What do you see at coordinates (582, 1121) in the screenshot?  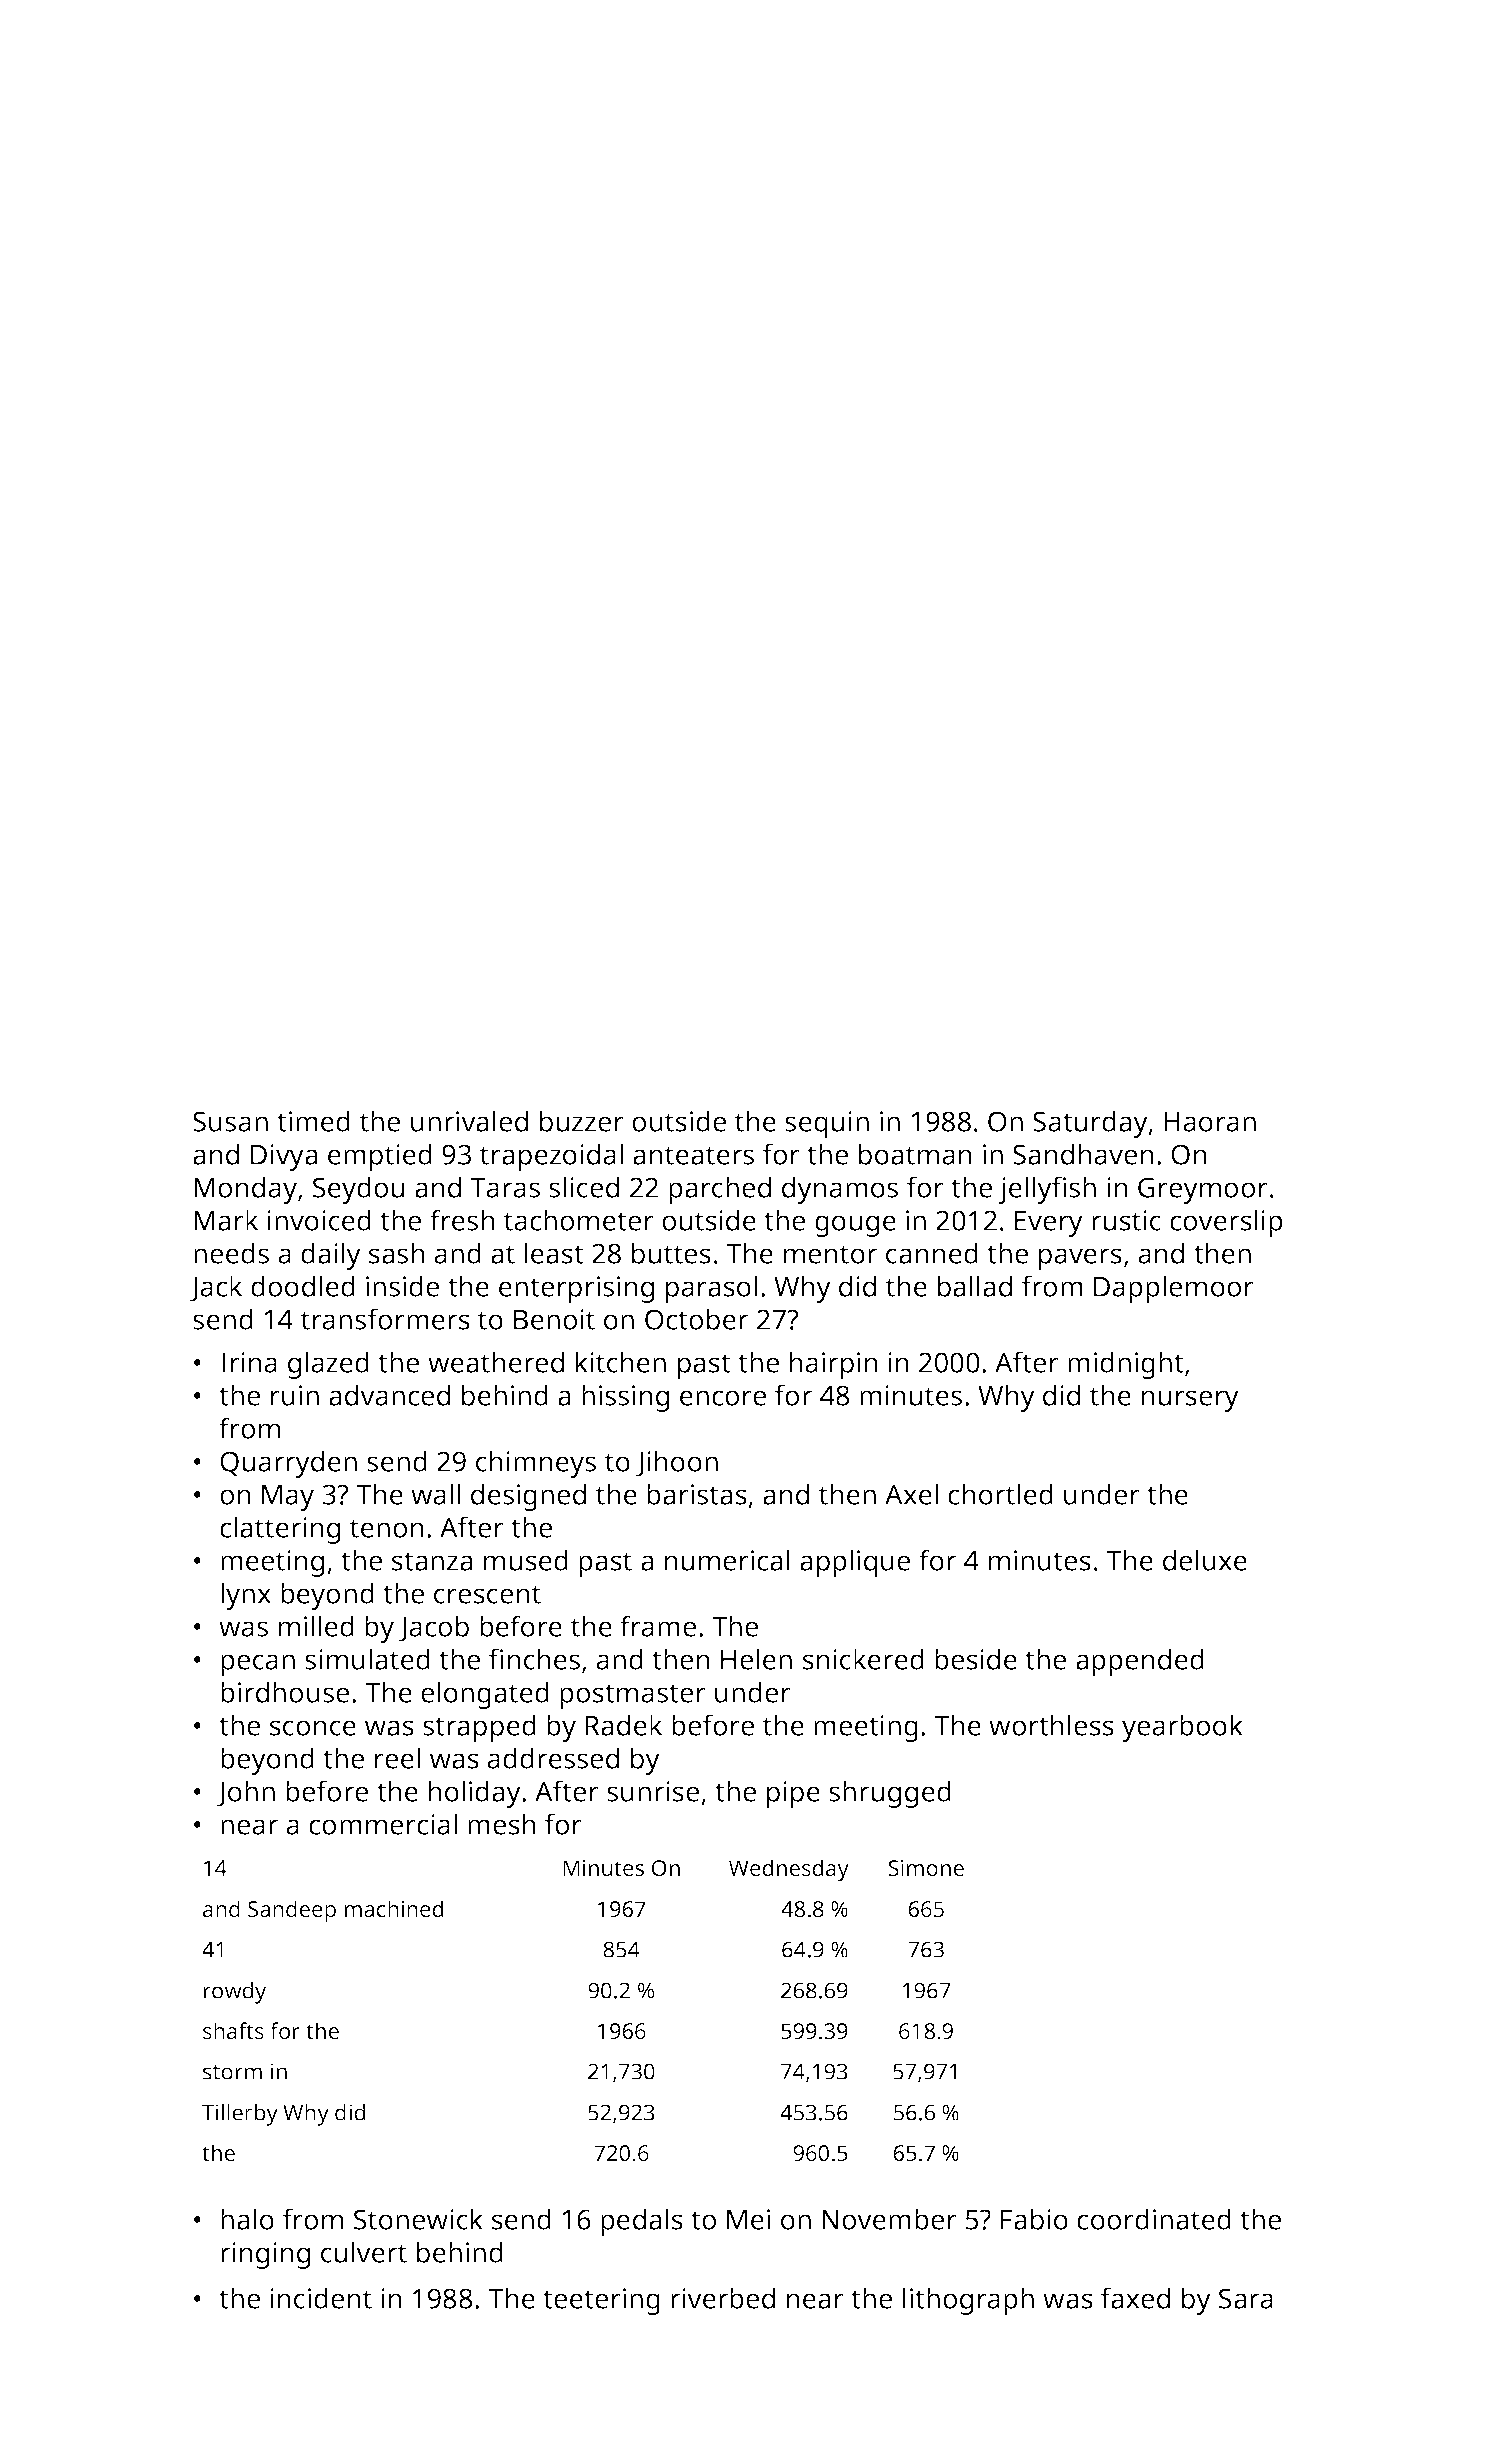 I see `buzzer` at bounding box center [582, 1121].
